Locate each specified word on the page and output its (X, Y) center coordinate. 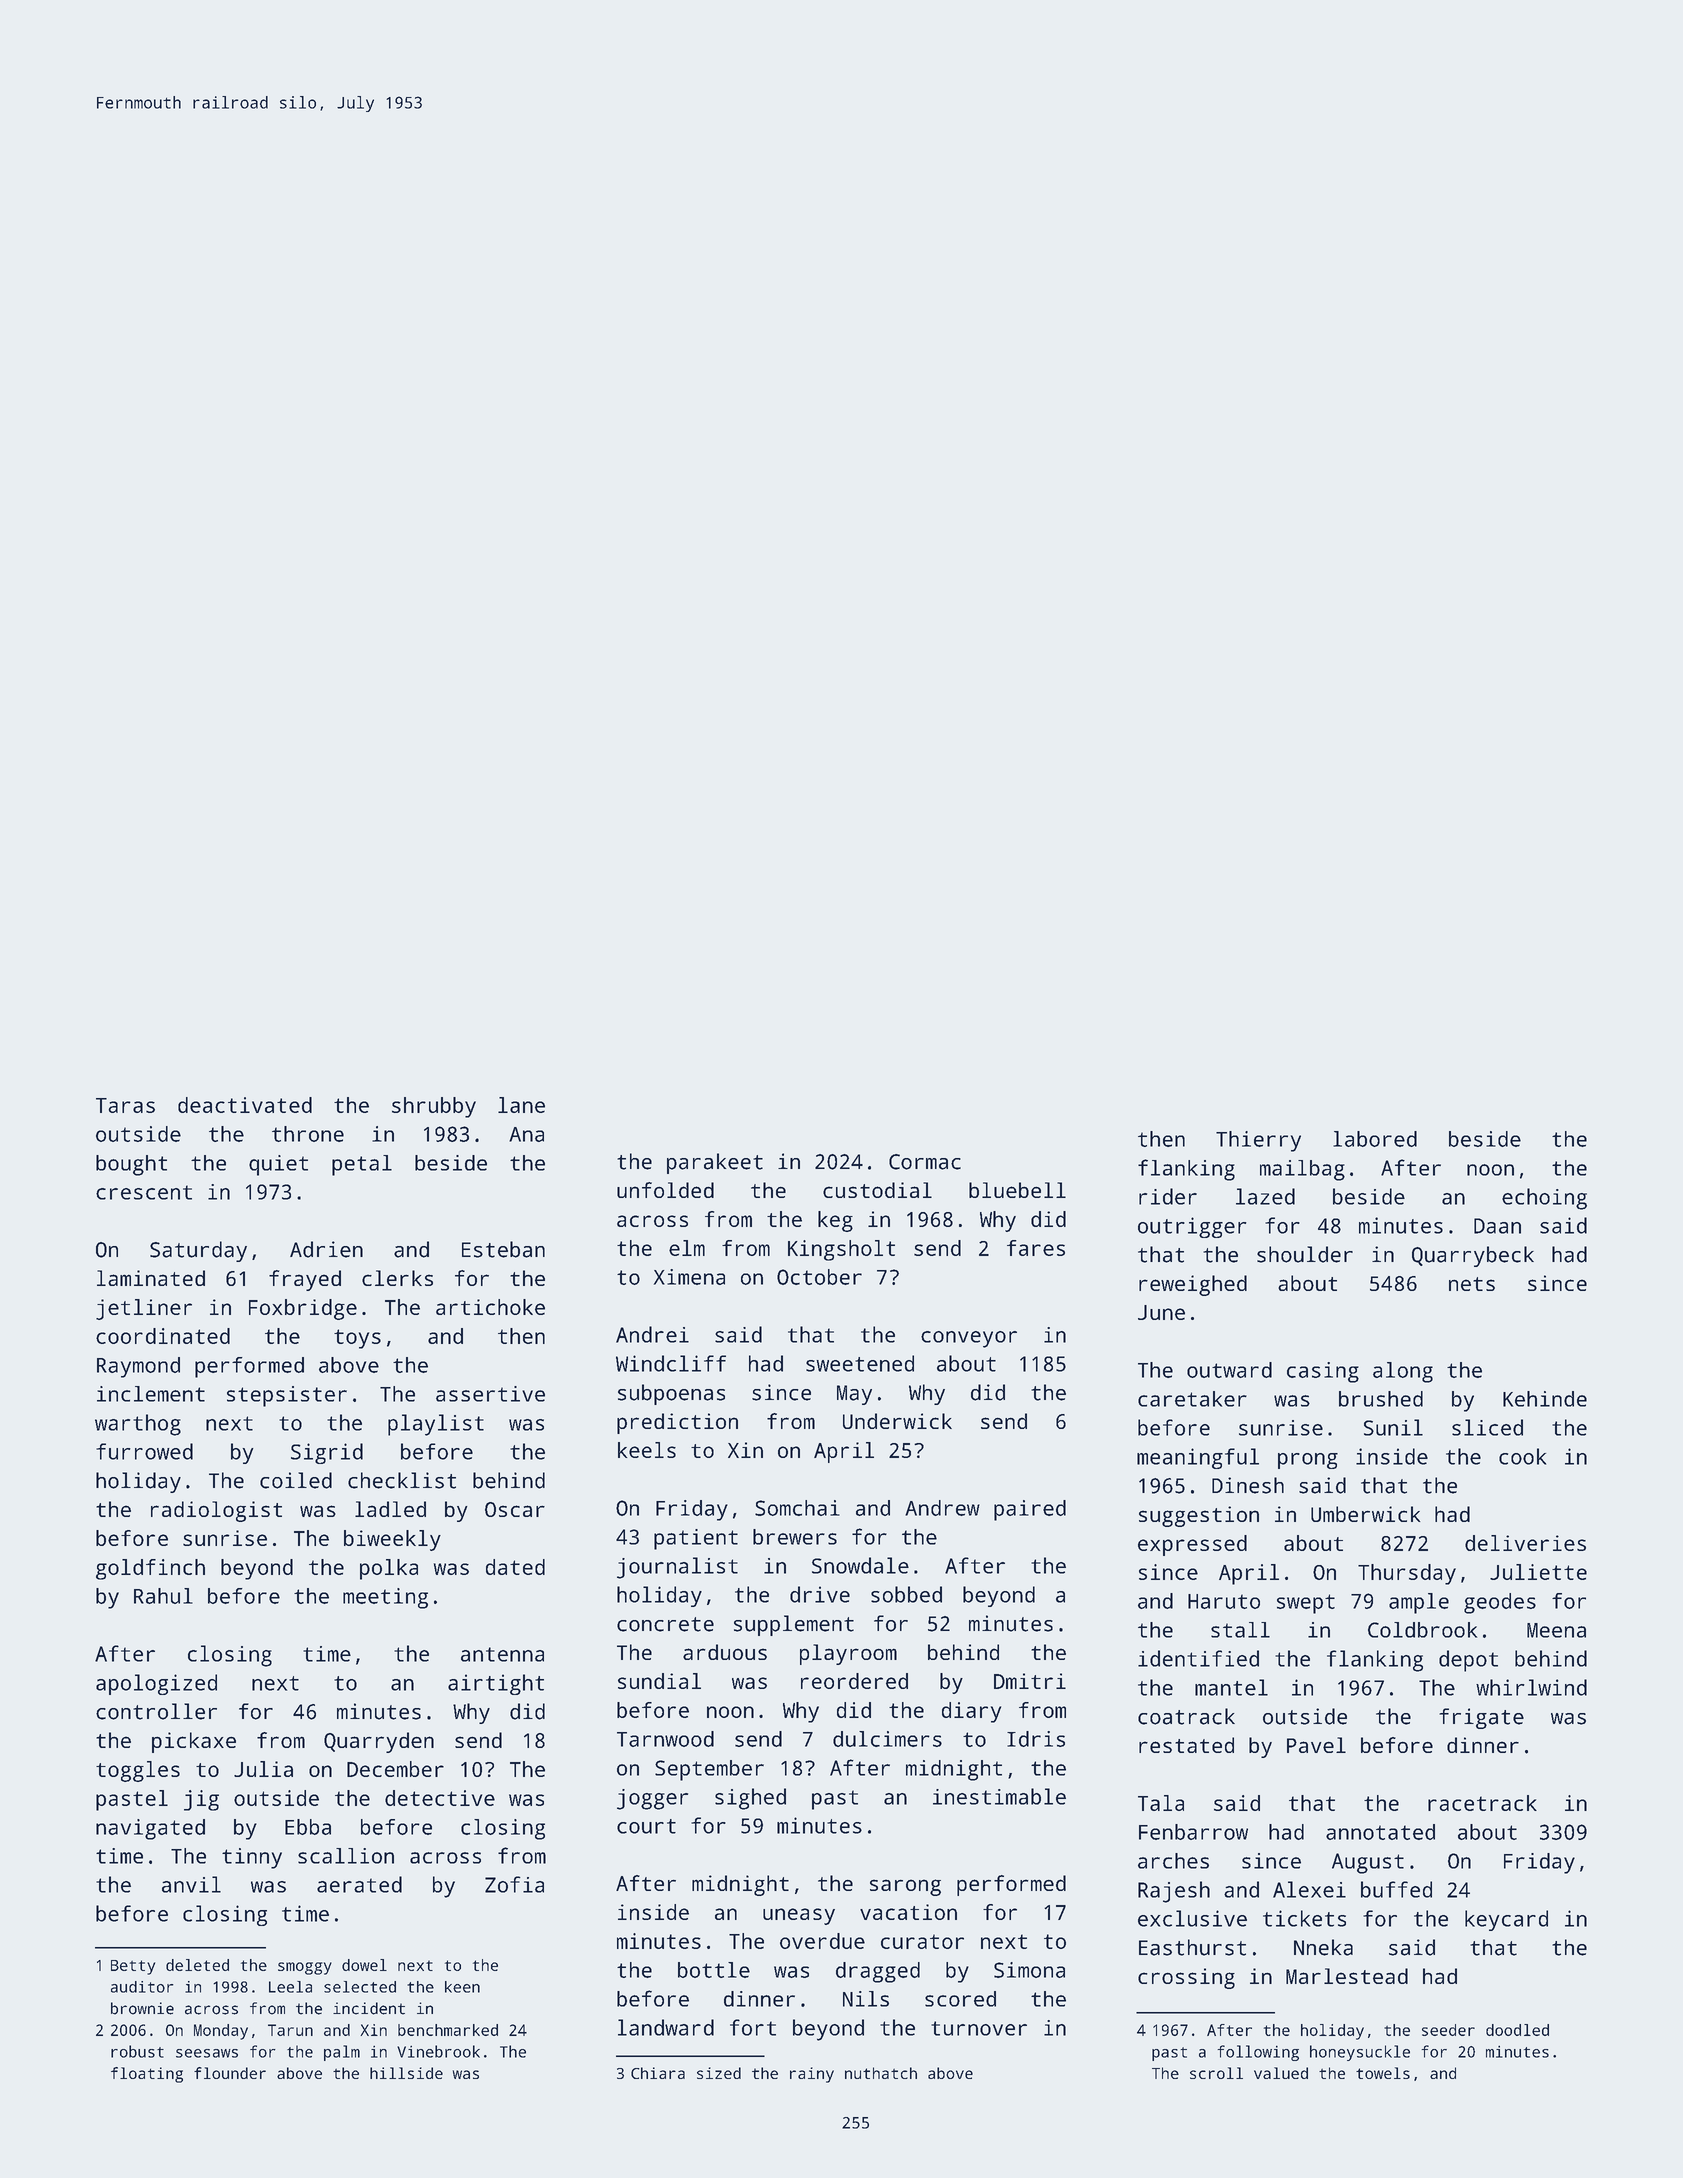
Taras (125, 1105)
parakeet (715, 1163)
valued (1281, 2073)
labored (1375, 1139)
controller (156, 1711)
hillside (406, 2073)
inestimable (999, 1796)
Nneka (1323, 1947)
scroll (1216, 2073)
